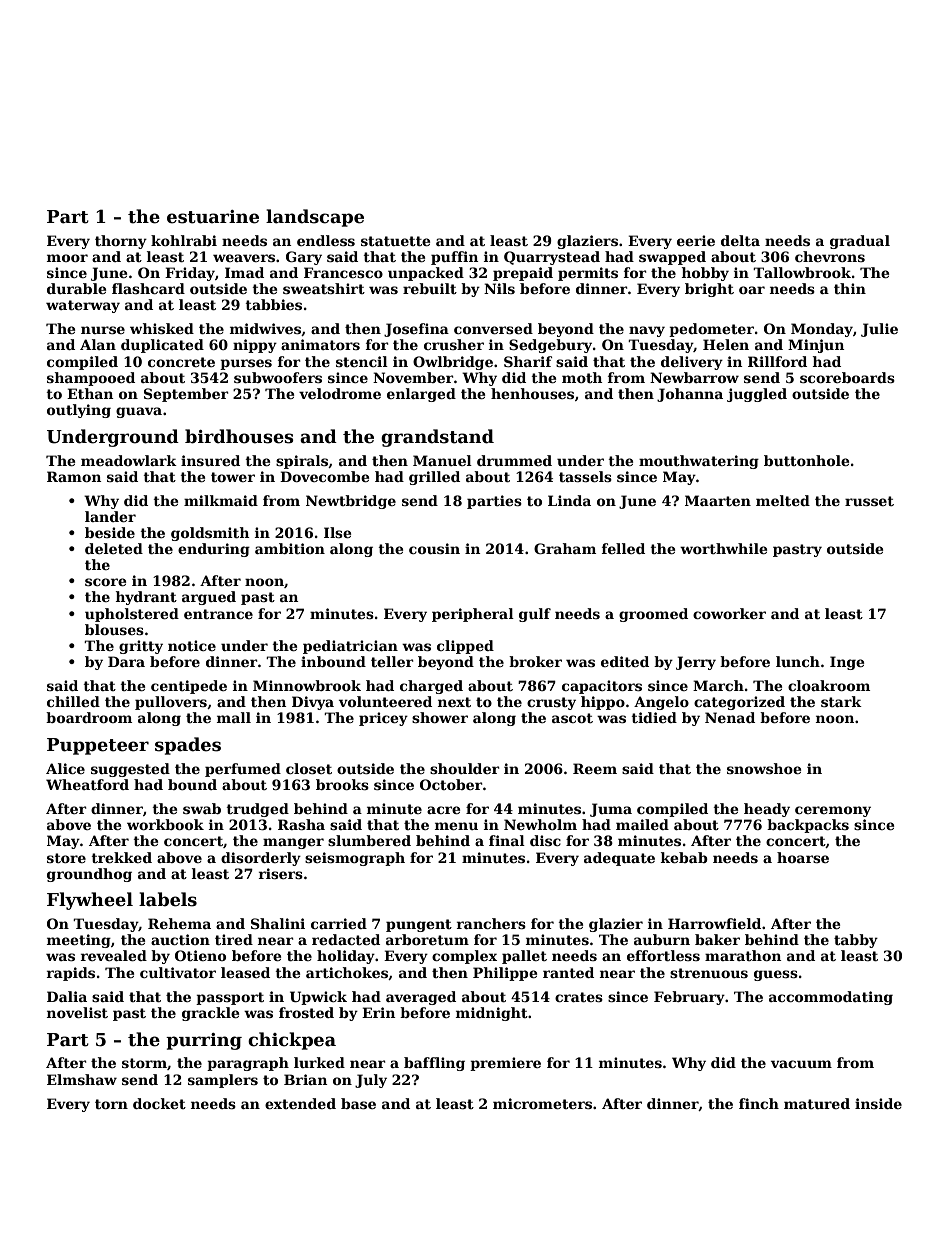 The width and height of the image is (952, 1233). What do you see at coordinates (111, 1104) in the image?
I see `torn` at bounding box center [111, 1104].
